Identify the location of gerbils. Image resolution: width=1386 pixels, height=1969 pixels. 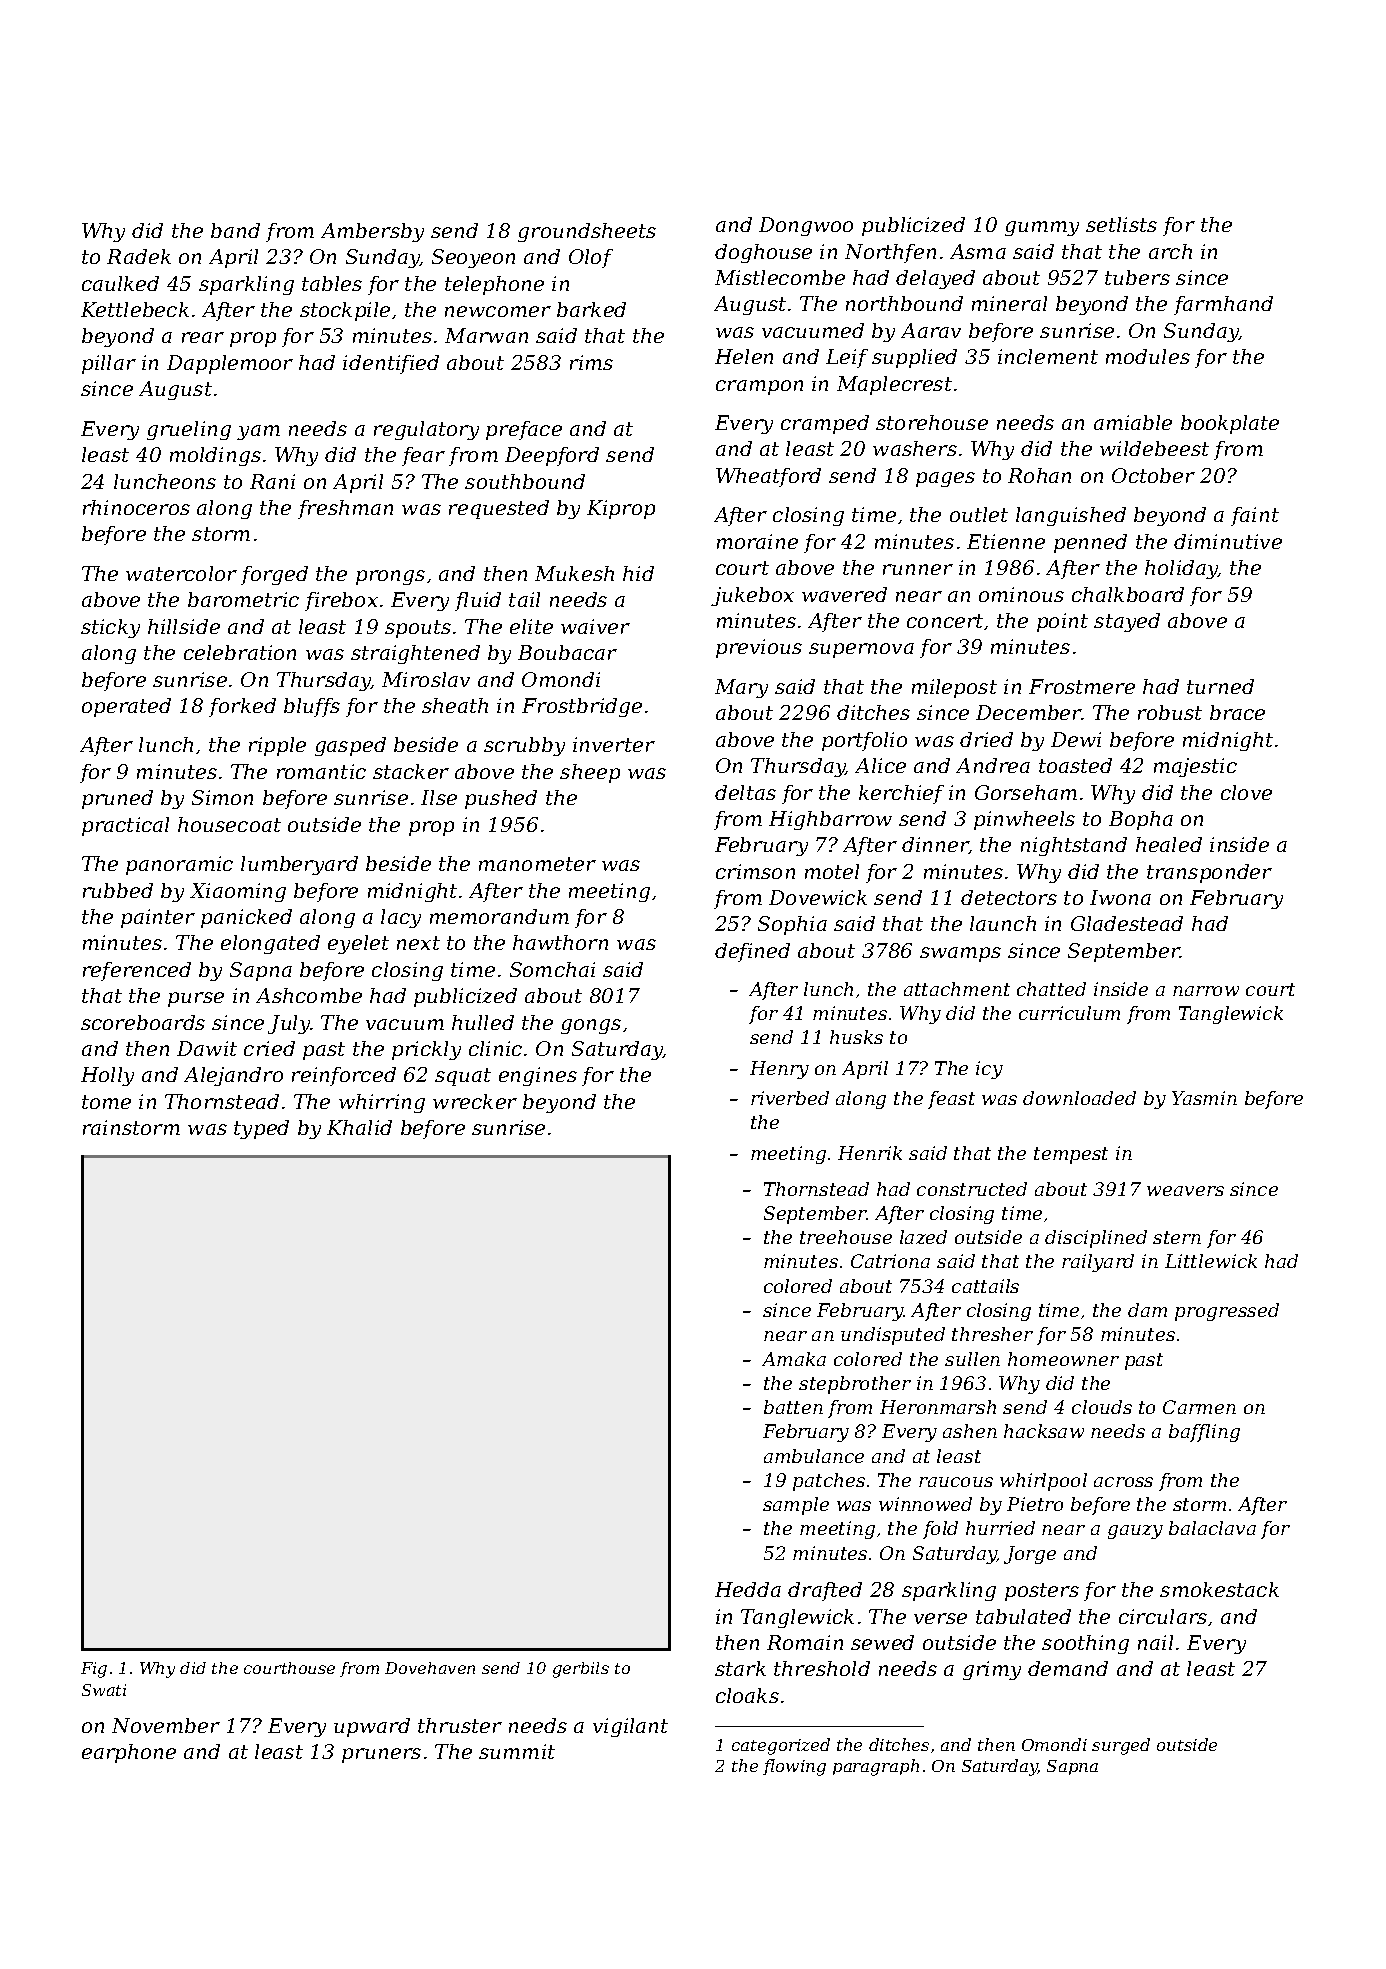
(581, 1670).
